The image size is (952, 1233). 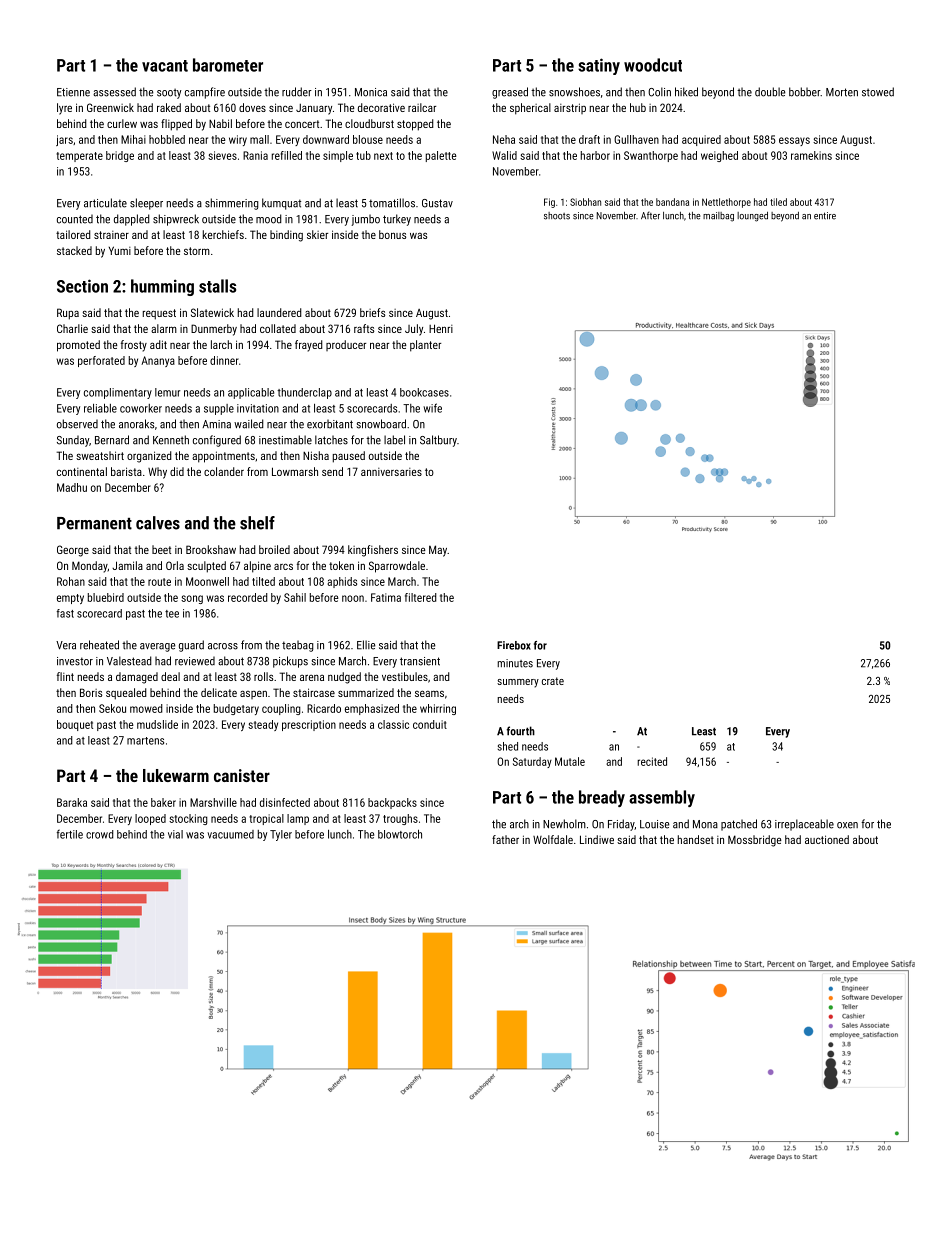 I want to click on vacuumed, so click(x=230, y=834).
